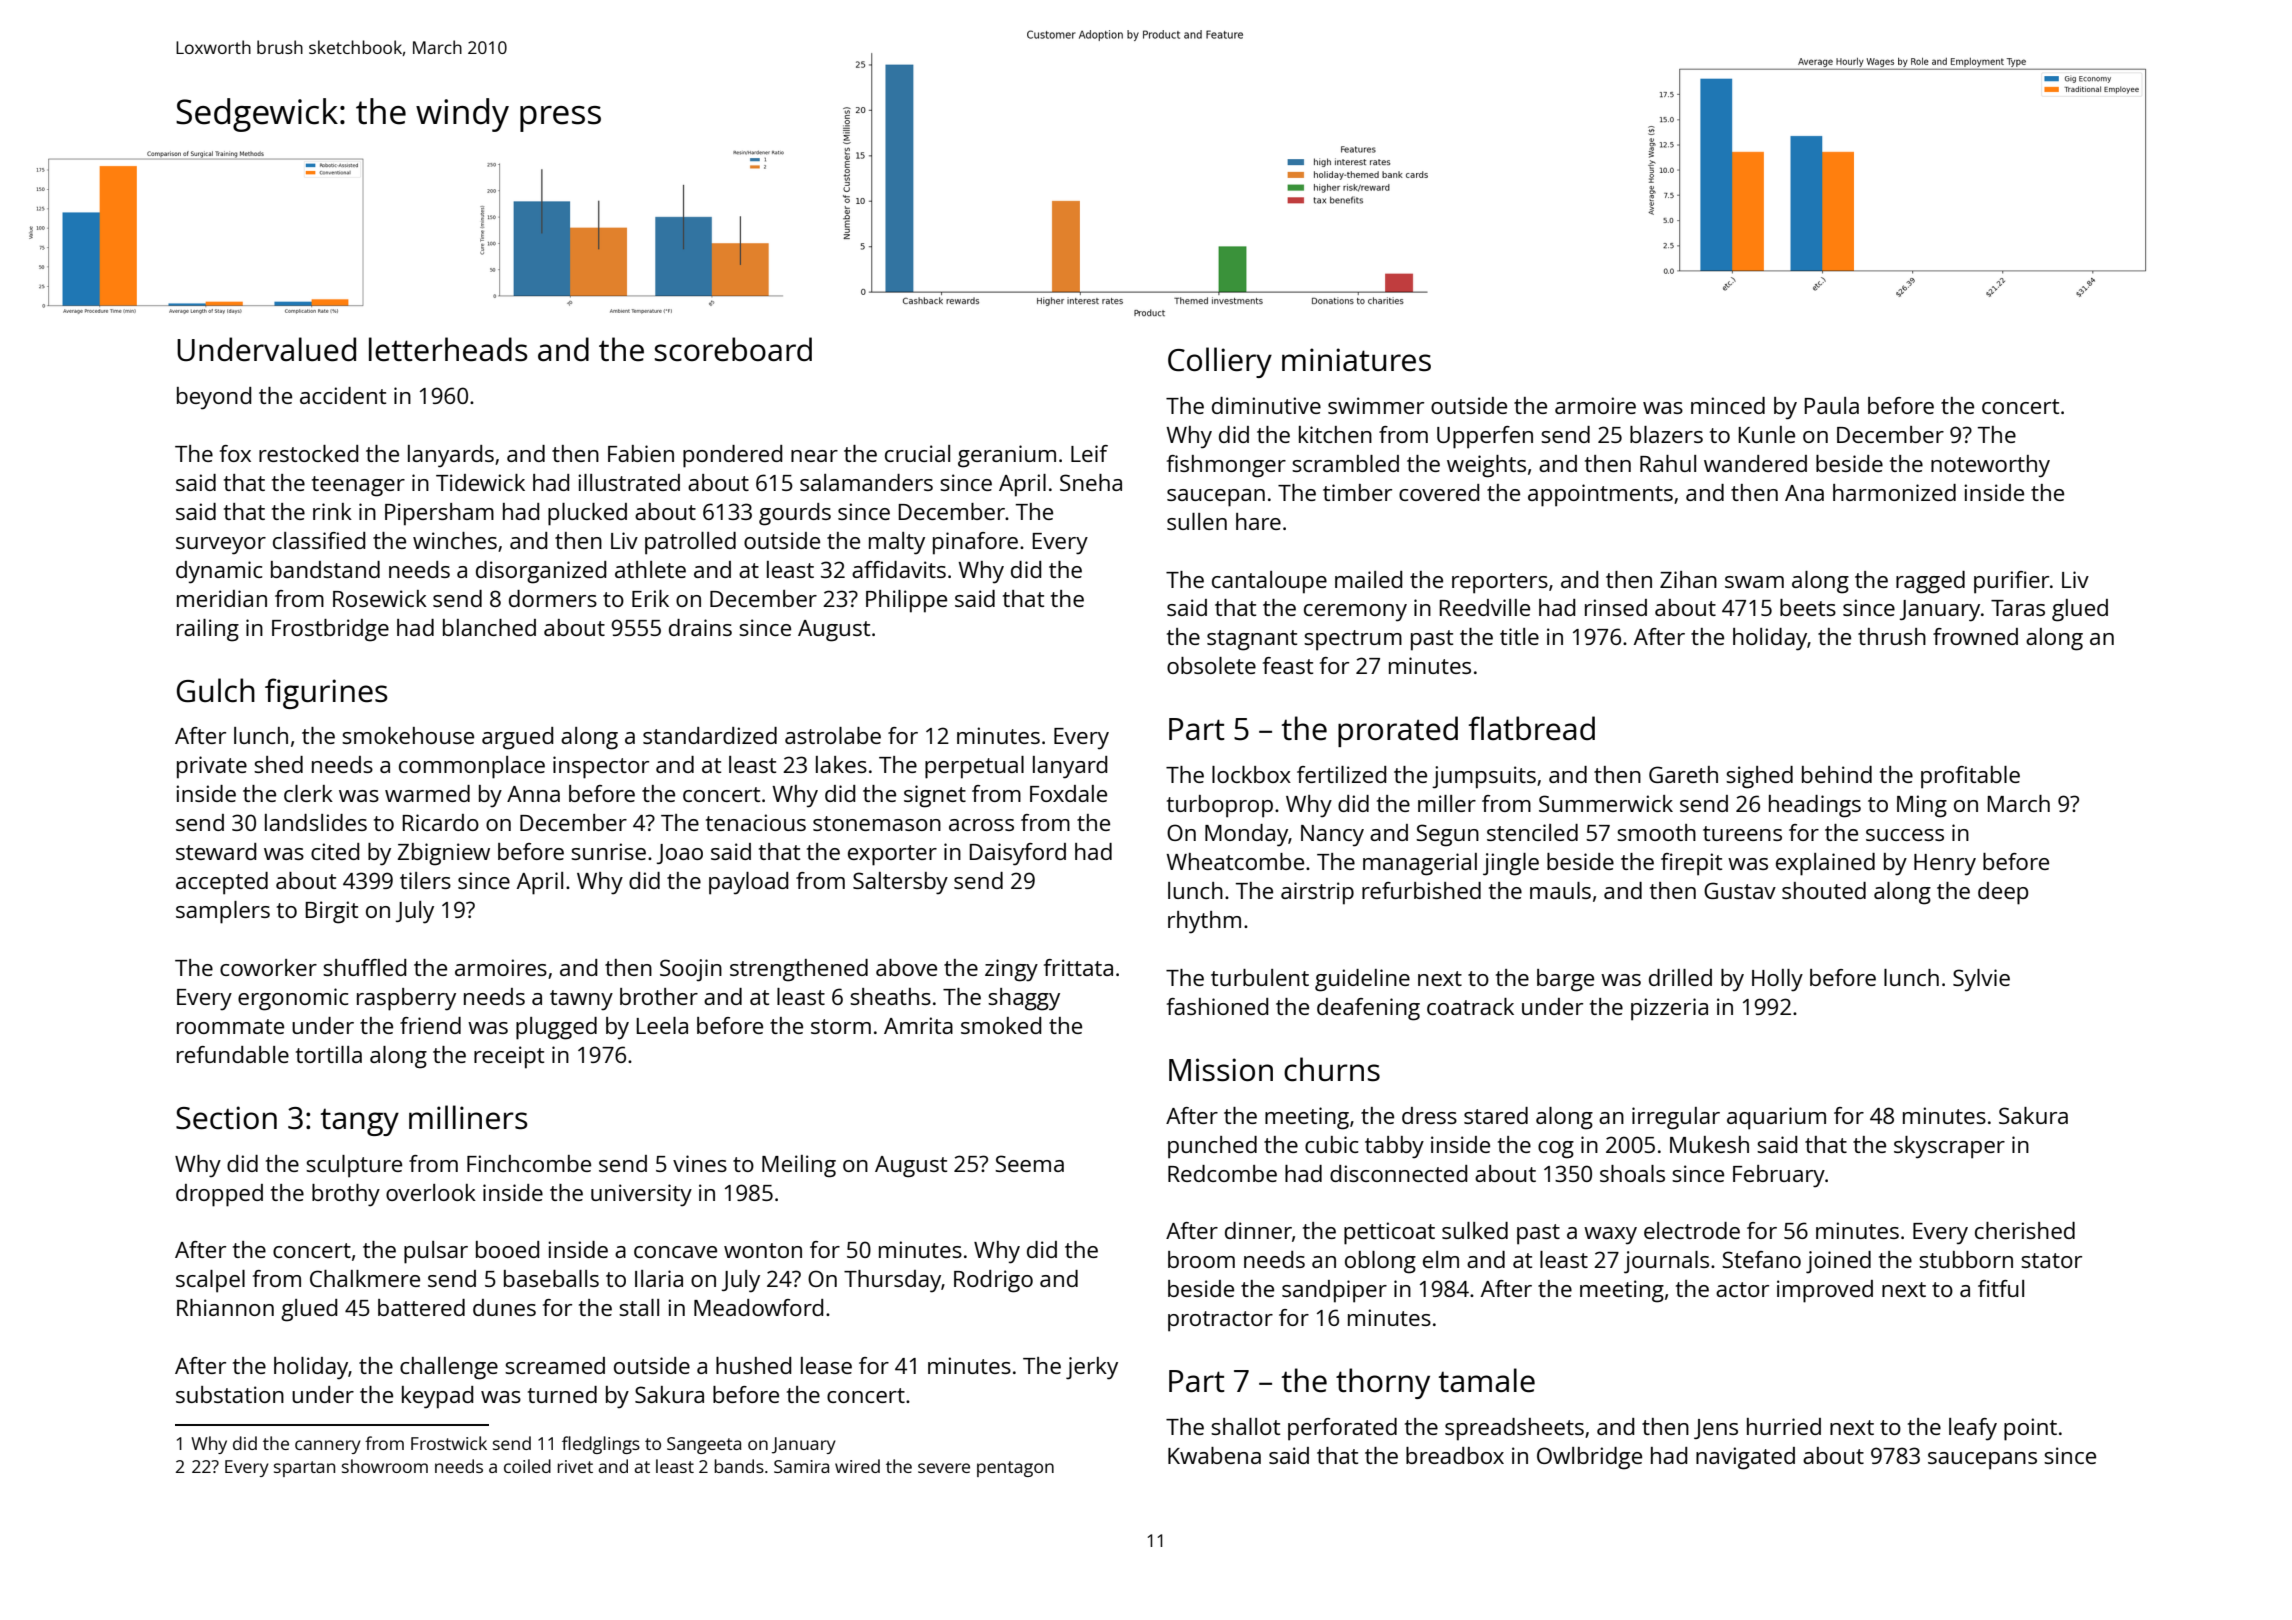 The width and height of the screenshot is (2292, 1620). Describe the element at coordinates (1383, 1383) in the screenshot. I see `thorny` at that location.
